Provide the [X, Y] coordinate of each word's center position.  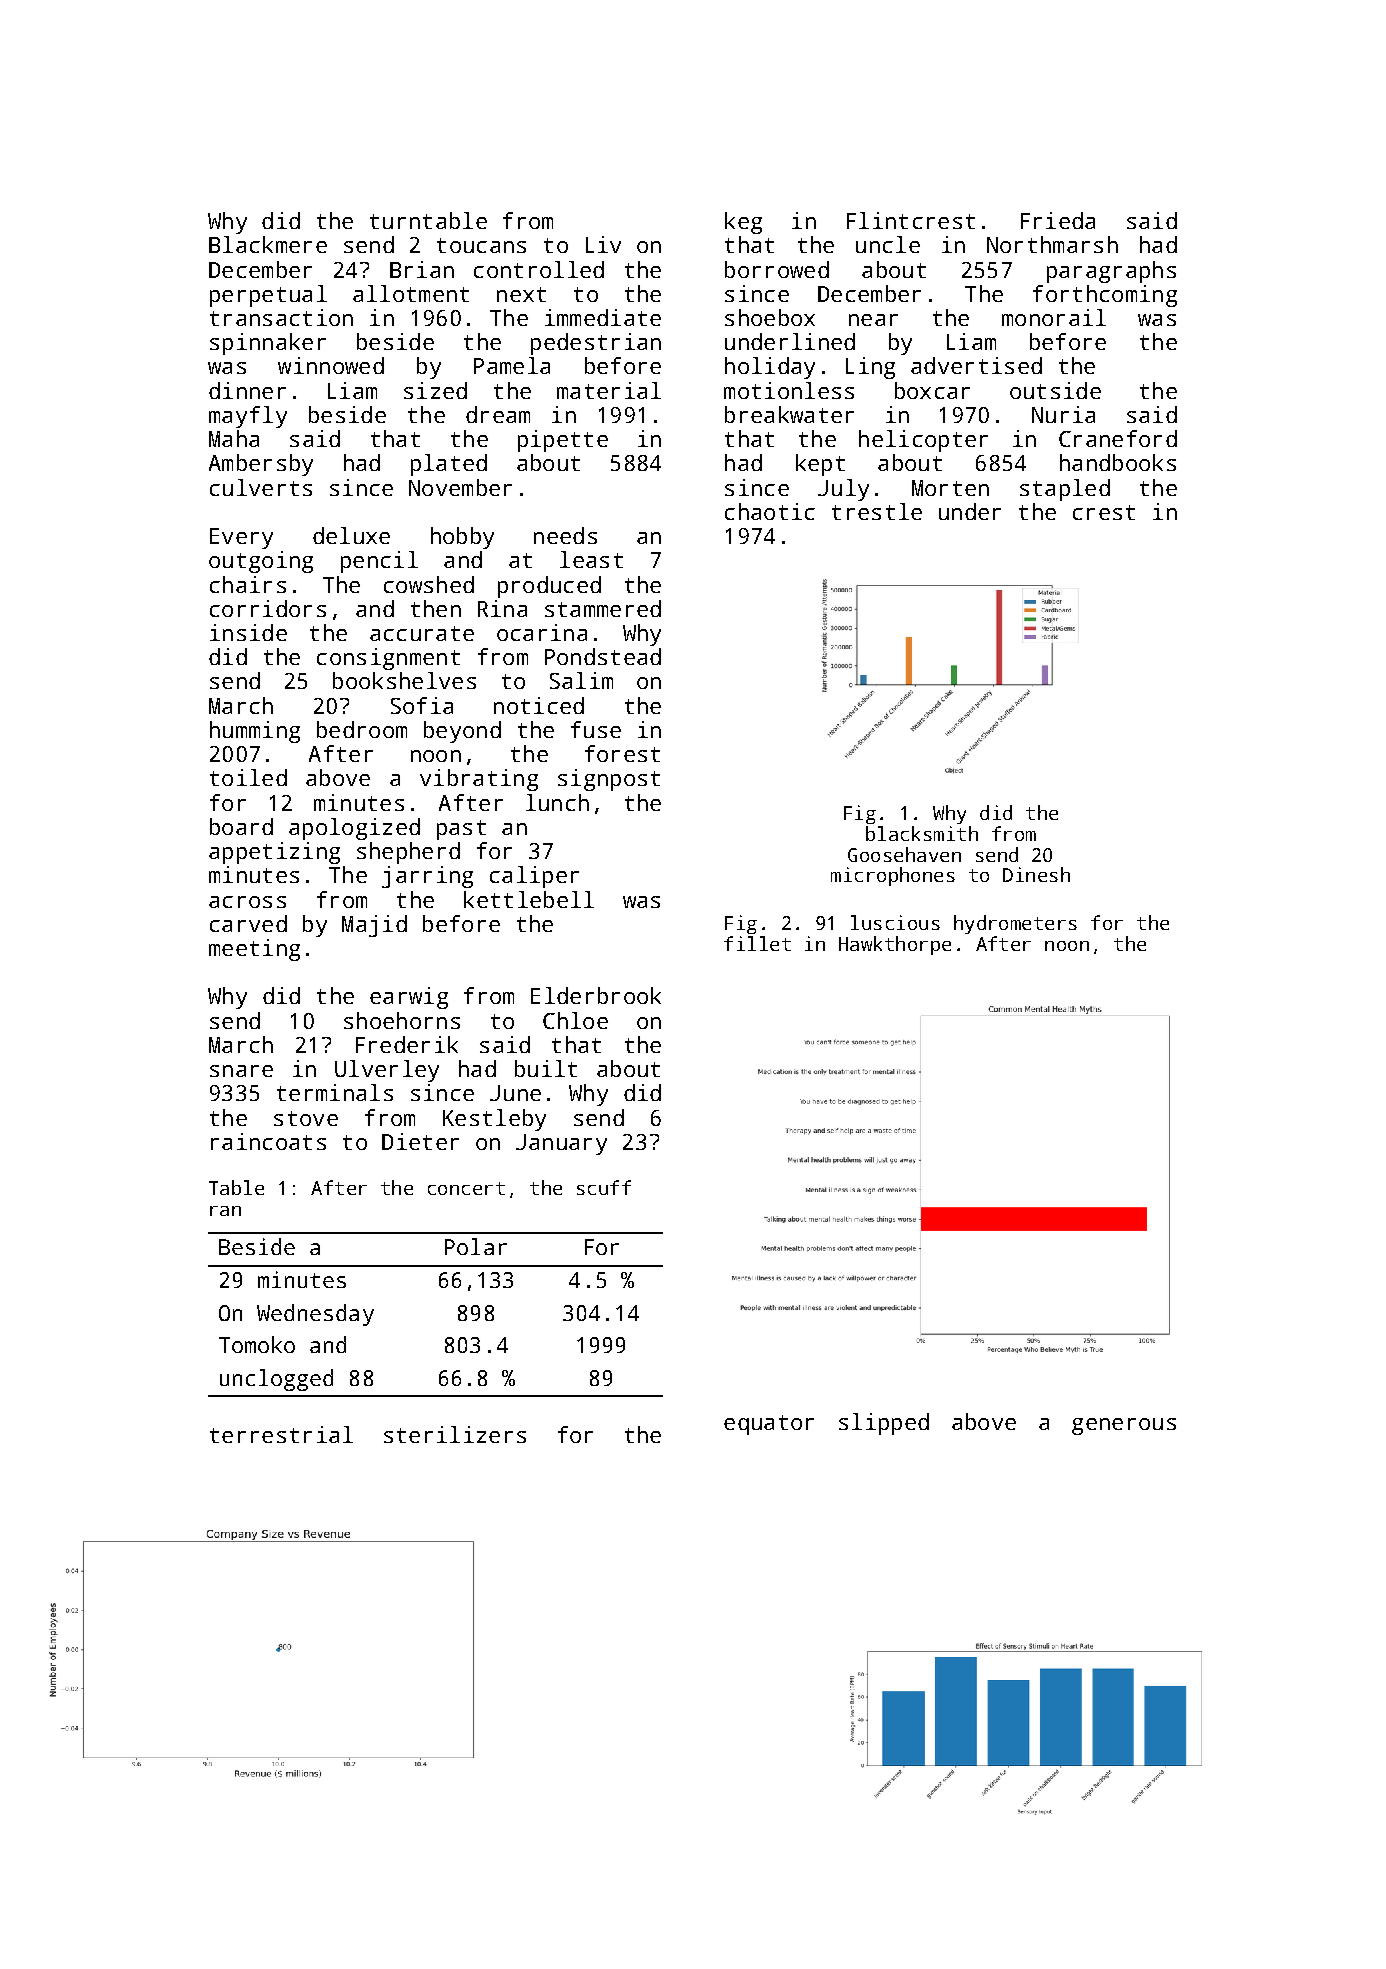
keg [743, 223]
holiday [770, 368]
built [546, 1068]
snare [241, 1071]
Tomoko [257, 1344]
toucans [481, 245]
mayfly [248, 417]
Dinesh [1036, 874]
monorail [1054, 317]
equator [769, 1425]
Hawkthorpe [895, 945]
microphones [893, 876]
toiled [248, 777]
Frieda [1058, 220]
